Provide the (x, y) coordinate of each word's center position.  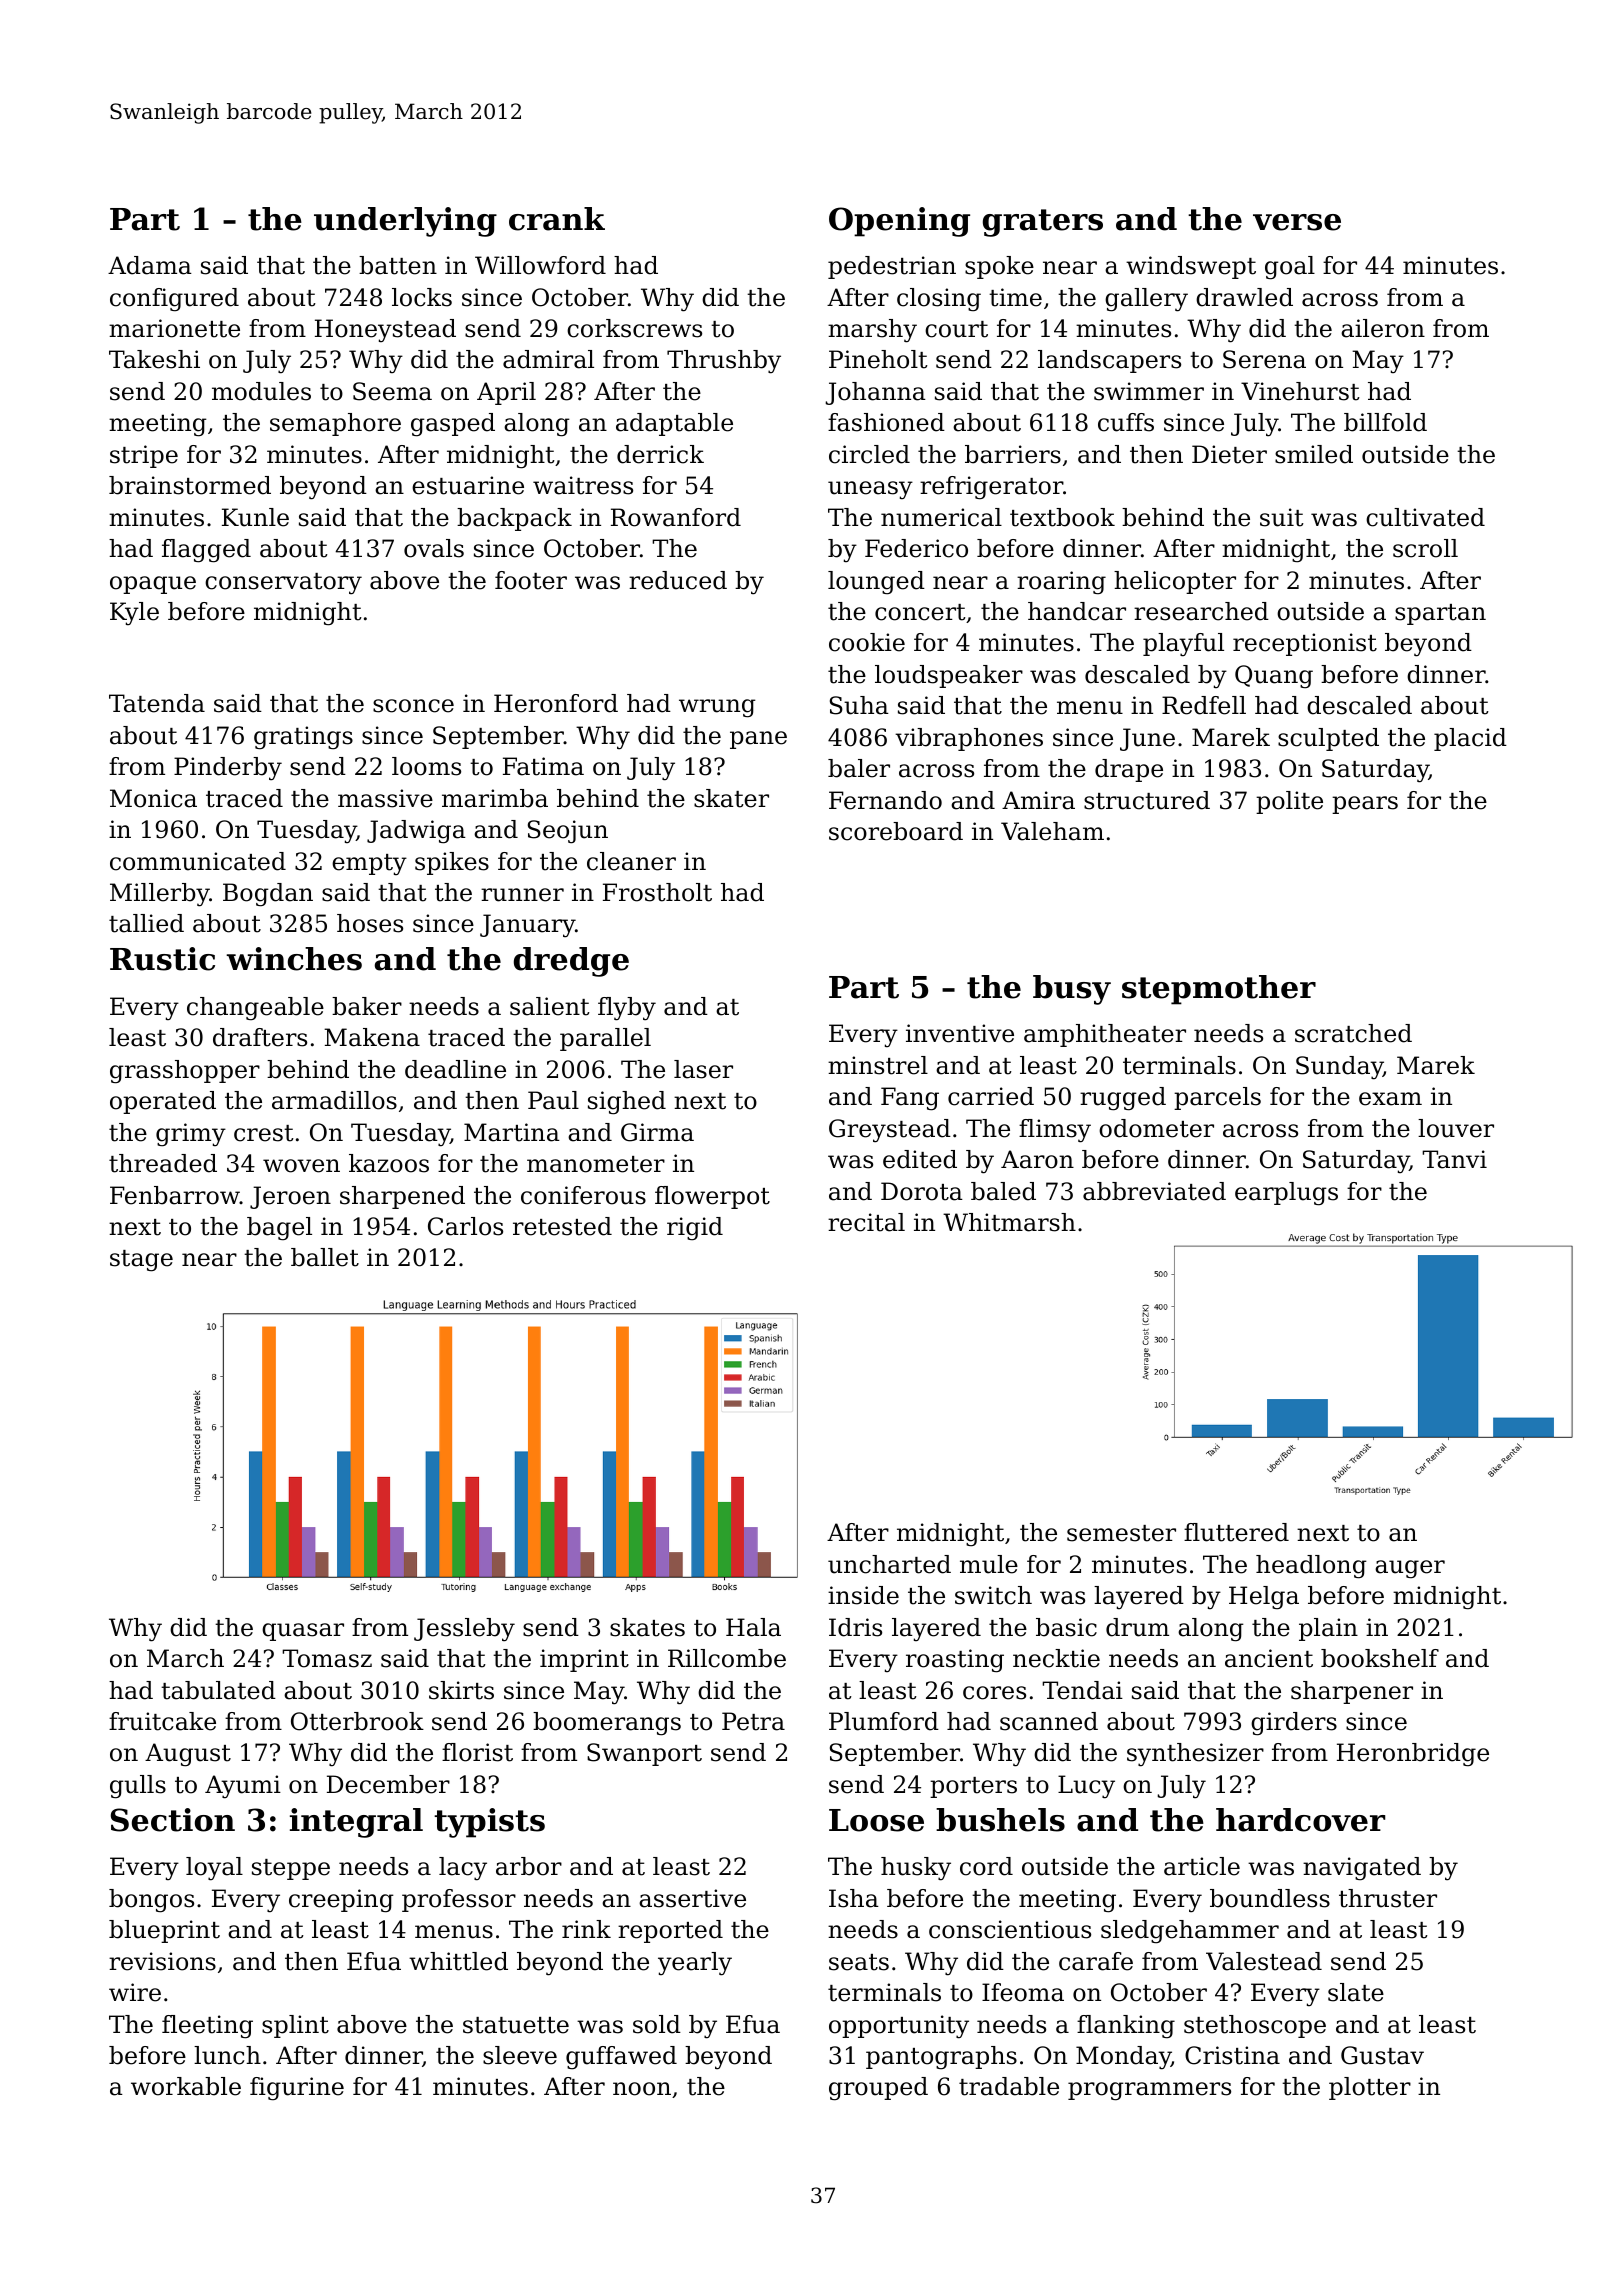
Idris (855, 1627)
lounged (876, 583)
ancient (1269, 1658)
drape (1129, 770)
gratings (303, 738)
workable (186, 2086)
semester (1121, 1533)
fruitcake (162, 1721)
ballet (325, 1257)
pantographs (941, 2058)
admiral (548, 359)
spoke (999, 267)
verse (1297, 222)
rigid (695, 1229)
